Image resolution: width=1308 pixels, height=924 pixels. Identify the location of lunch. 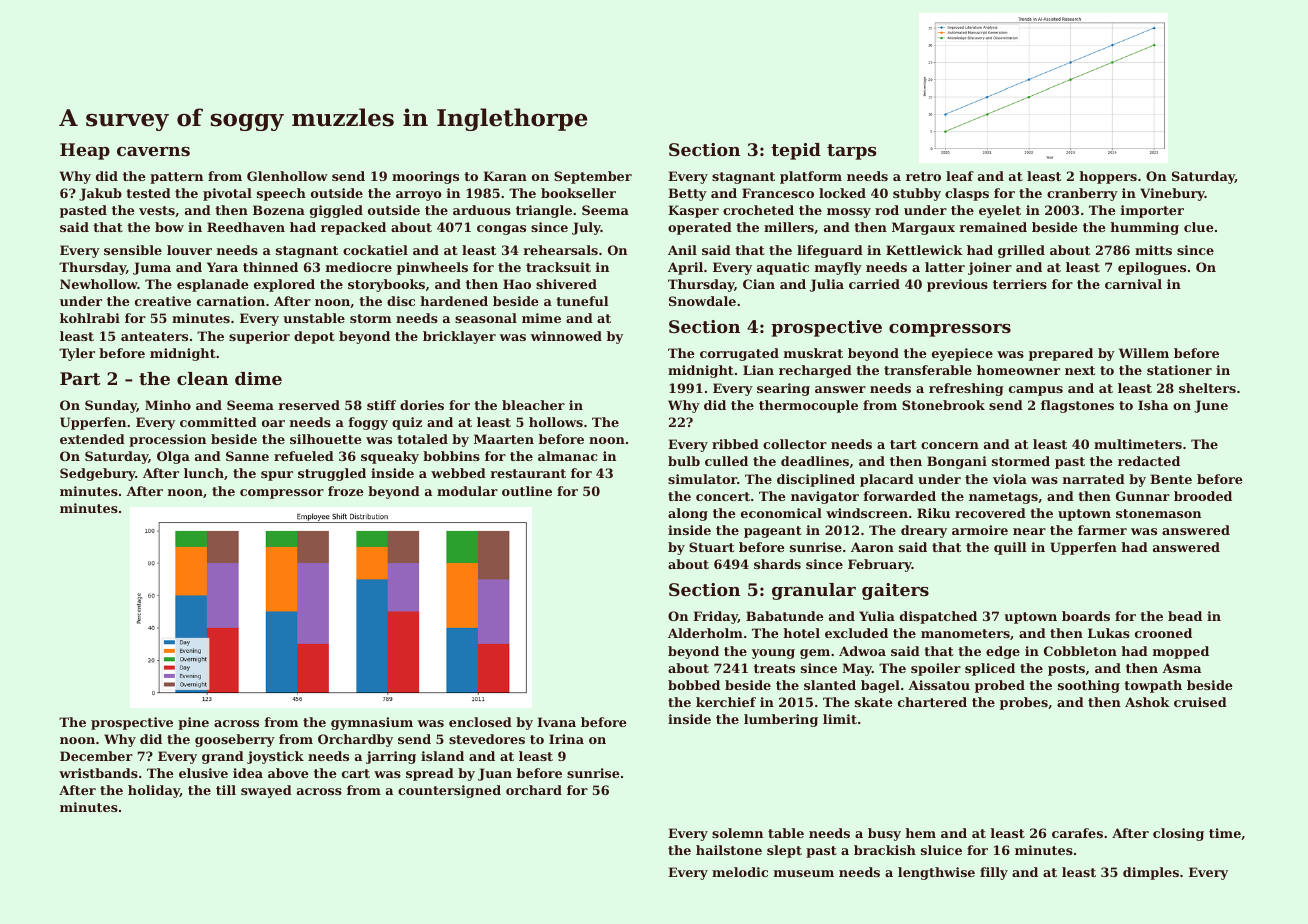
(204, 473).
